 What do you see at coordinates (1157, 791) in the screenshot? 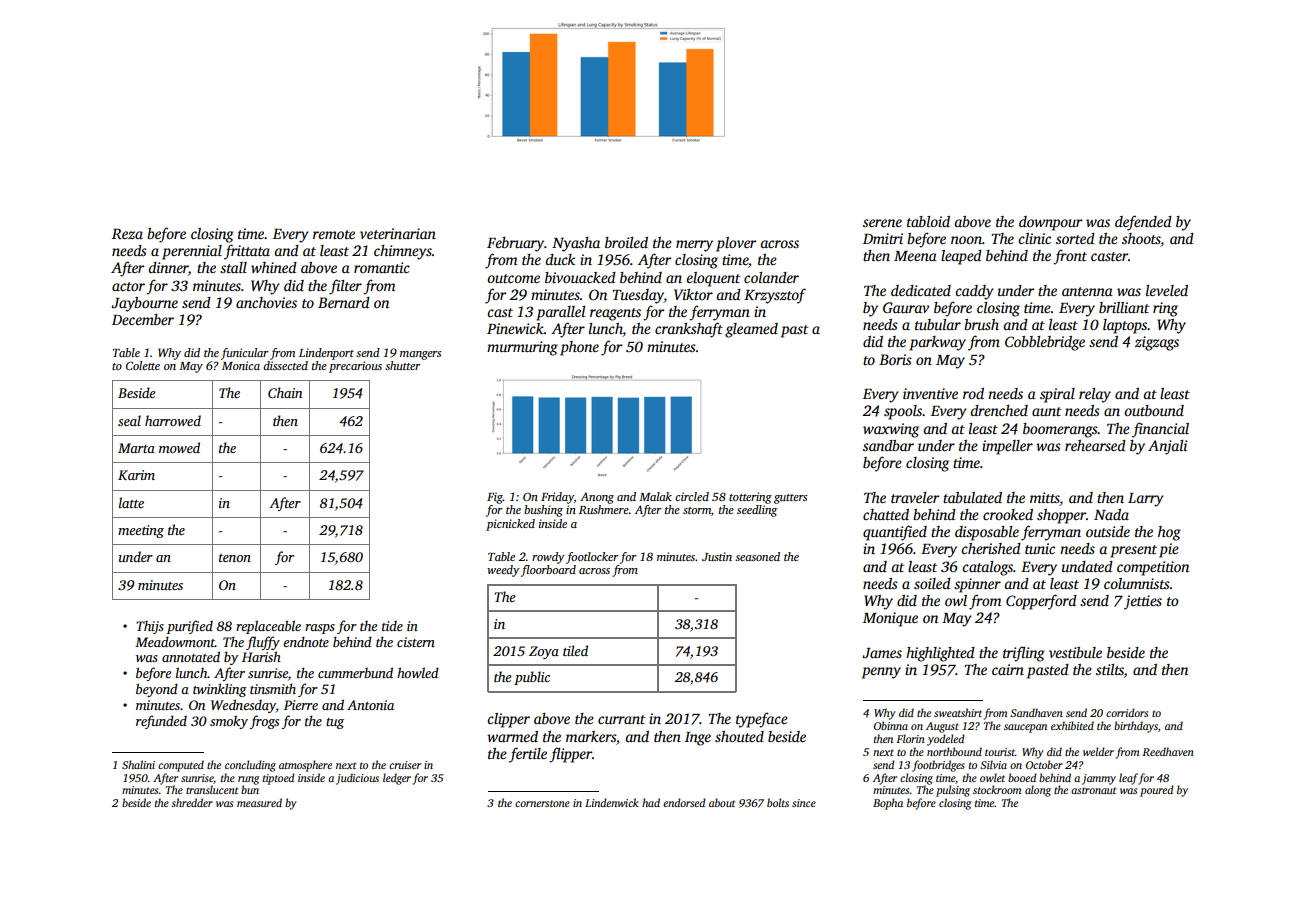
I see `poured` at bounding box center [1157, 791].
